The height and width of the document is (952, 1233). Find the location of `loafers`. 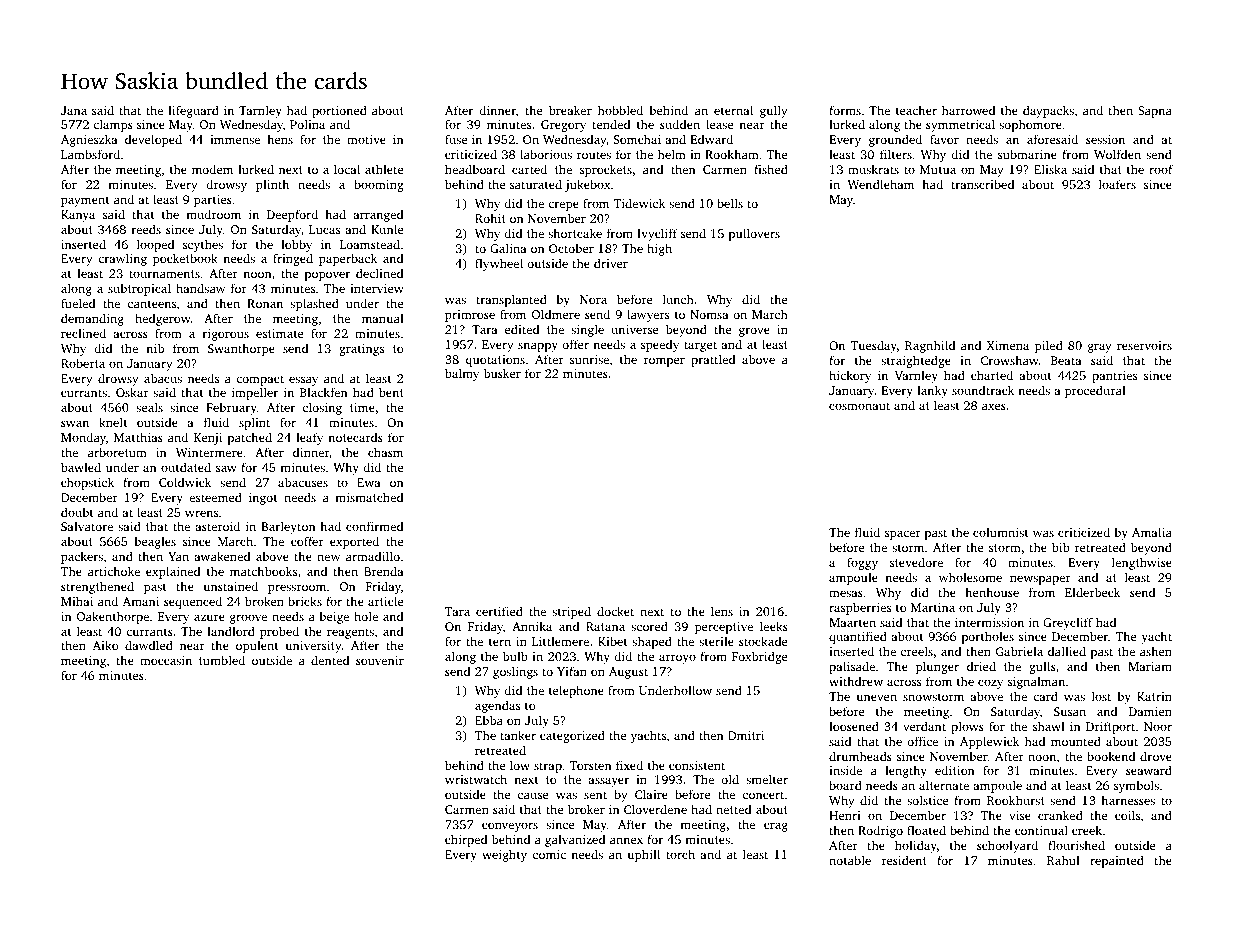

loafers is located at coordinates (1117, 184).
